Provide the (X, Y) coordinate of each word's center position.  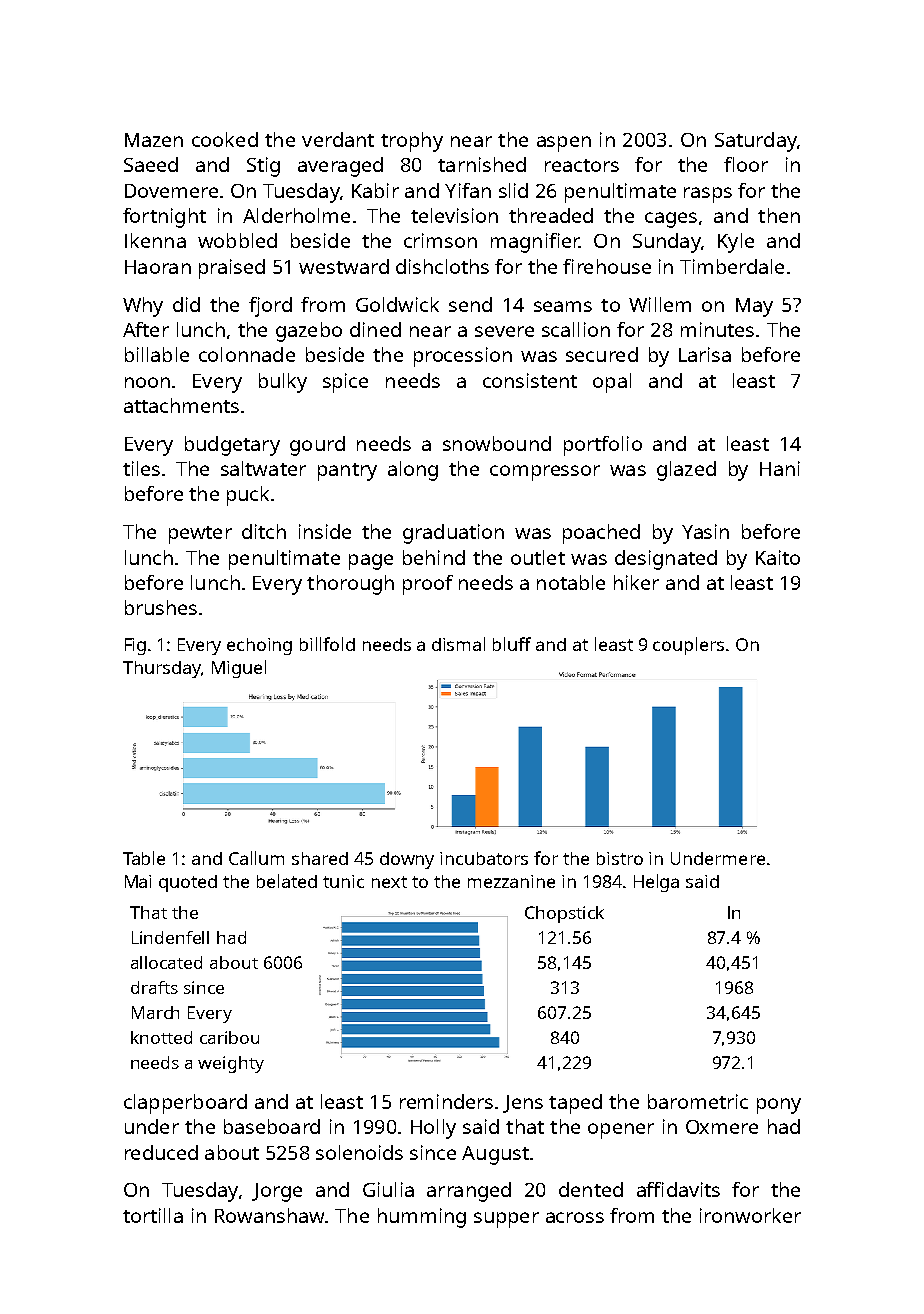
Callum (256, 858)
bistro (620, 858)
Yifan (468, 190)
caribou (229, 1037)
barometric (698, 1101)
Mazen (154, 140)
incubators (484, 858)
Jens (523, 1104)
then (779, 215)
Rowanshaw (269, 1215)
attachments (181, 405)
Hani (780, 468)
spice (345, 383)
